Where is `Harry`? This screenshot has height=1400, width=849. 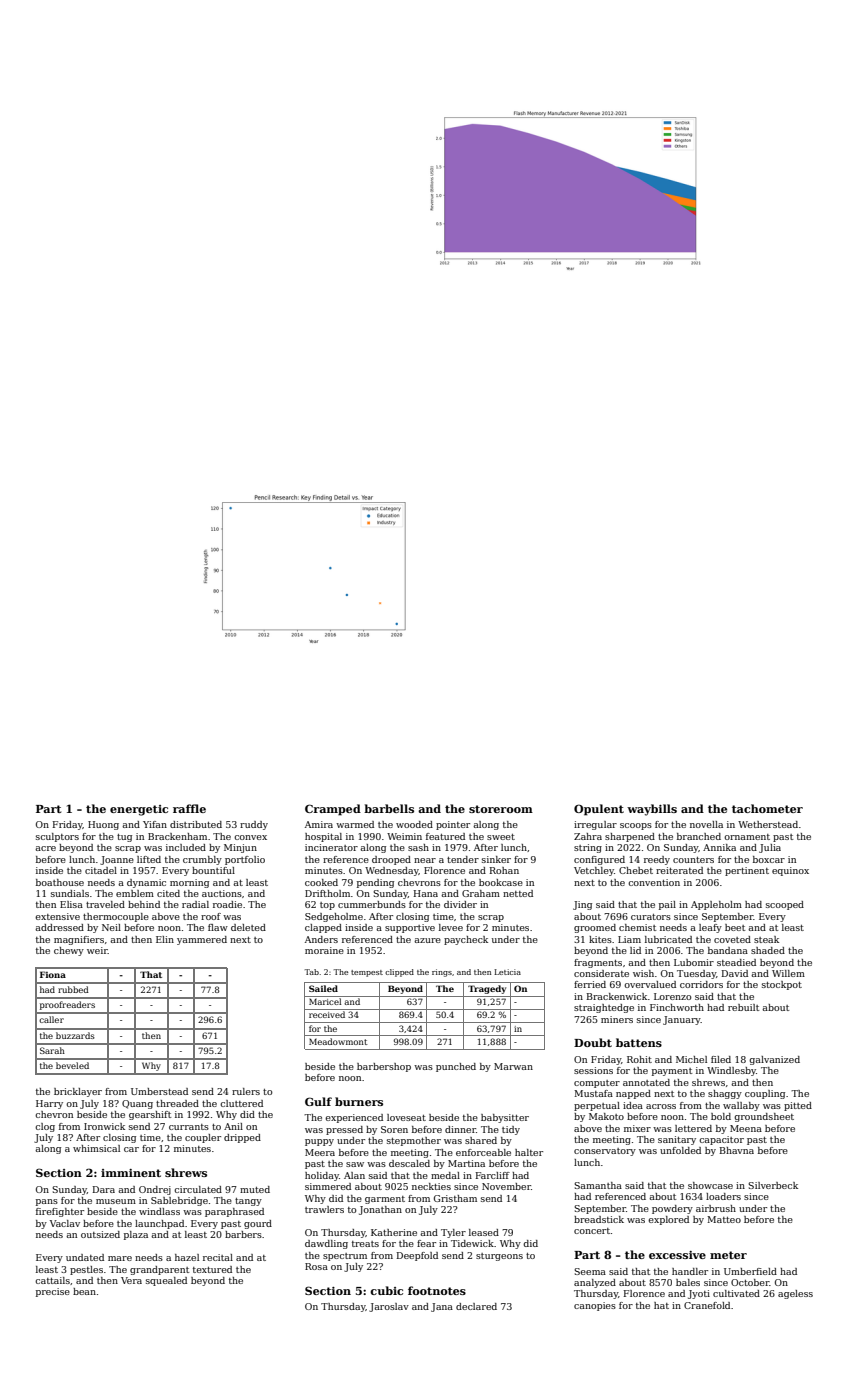
Harry is located at coordinates (49, 1104).
